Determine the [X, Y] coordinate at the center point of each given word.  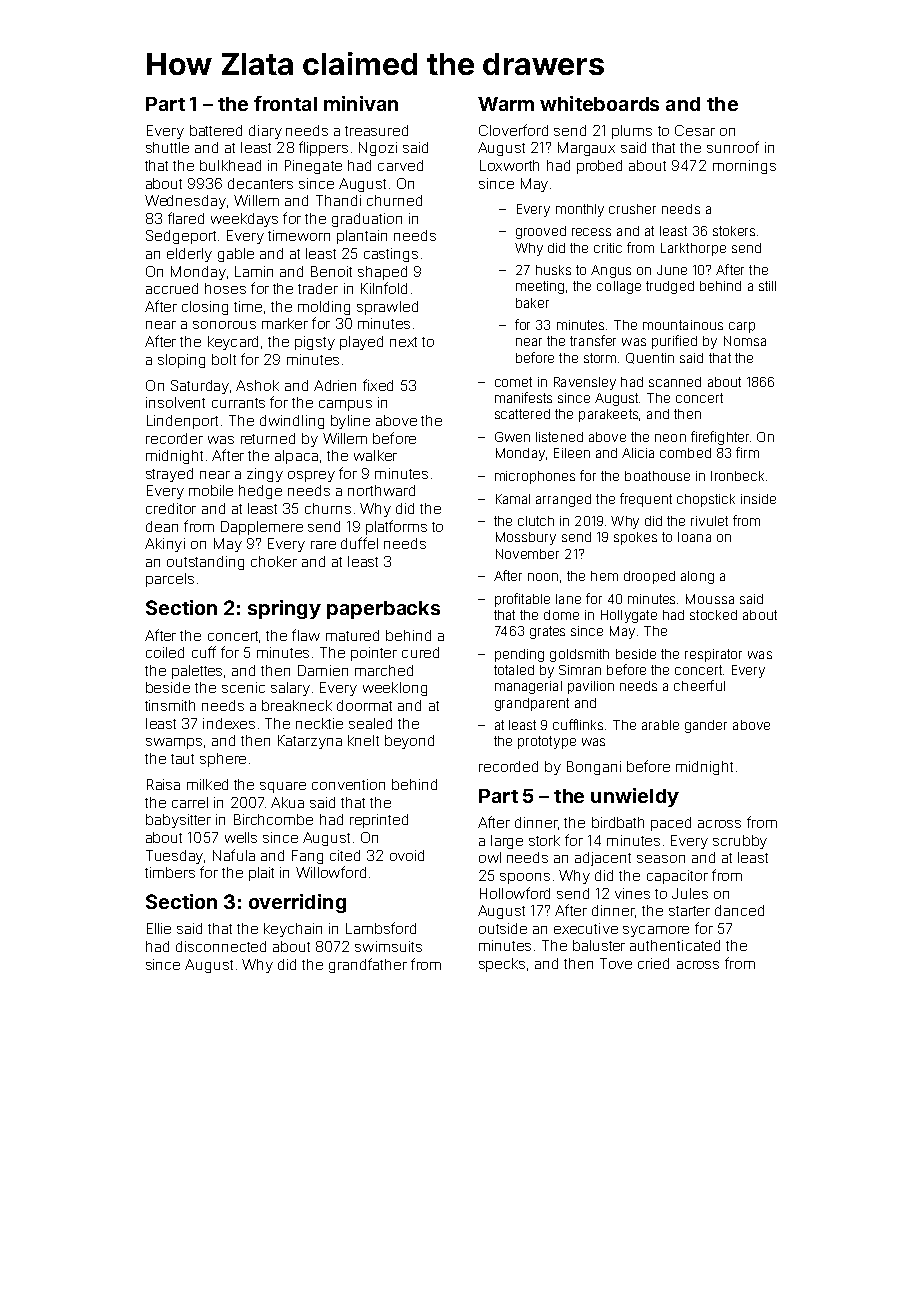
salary [290, 689]
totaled [514, 670]
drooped [649, 577]
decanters [260, 183]
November [527, 554]
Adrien [335, 385]
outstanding [205, 563]
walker [375, 455]
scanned [675, 382]
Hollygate [629, 616]
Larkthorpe [693, 249]
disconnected [221, 946]
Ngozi [378, 149]
